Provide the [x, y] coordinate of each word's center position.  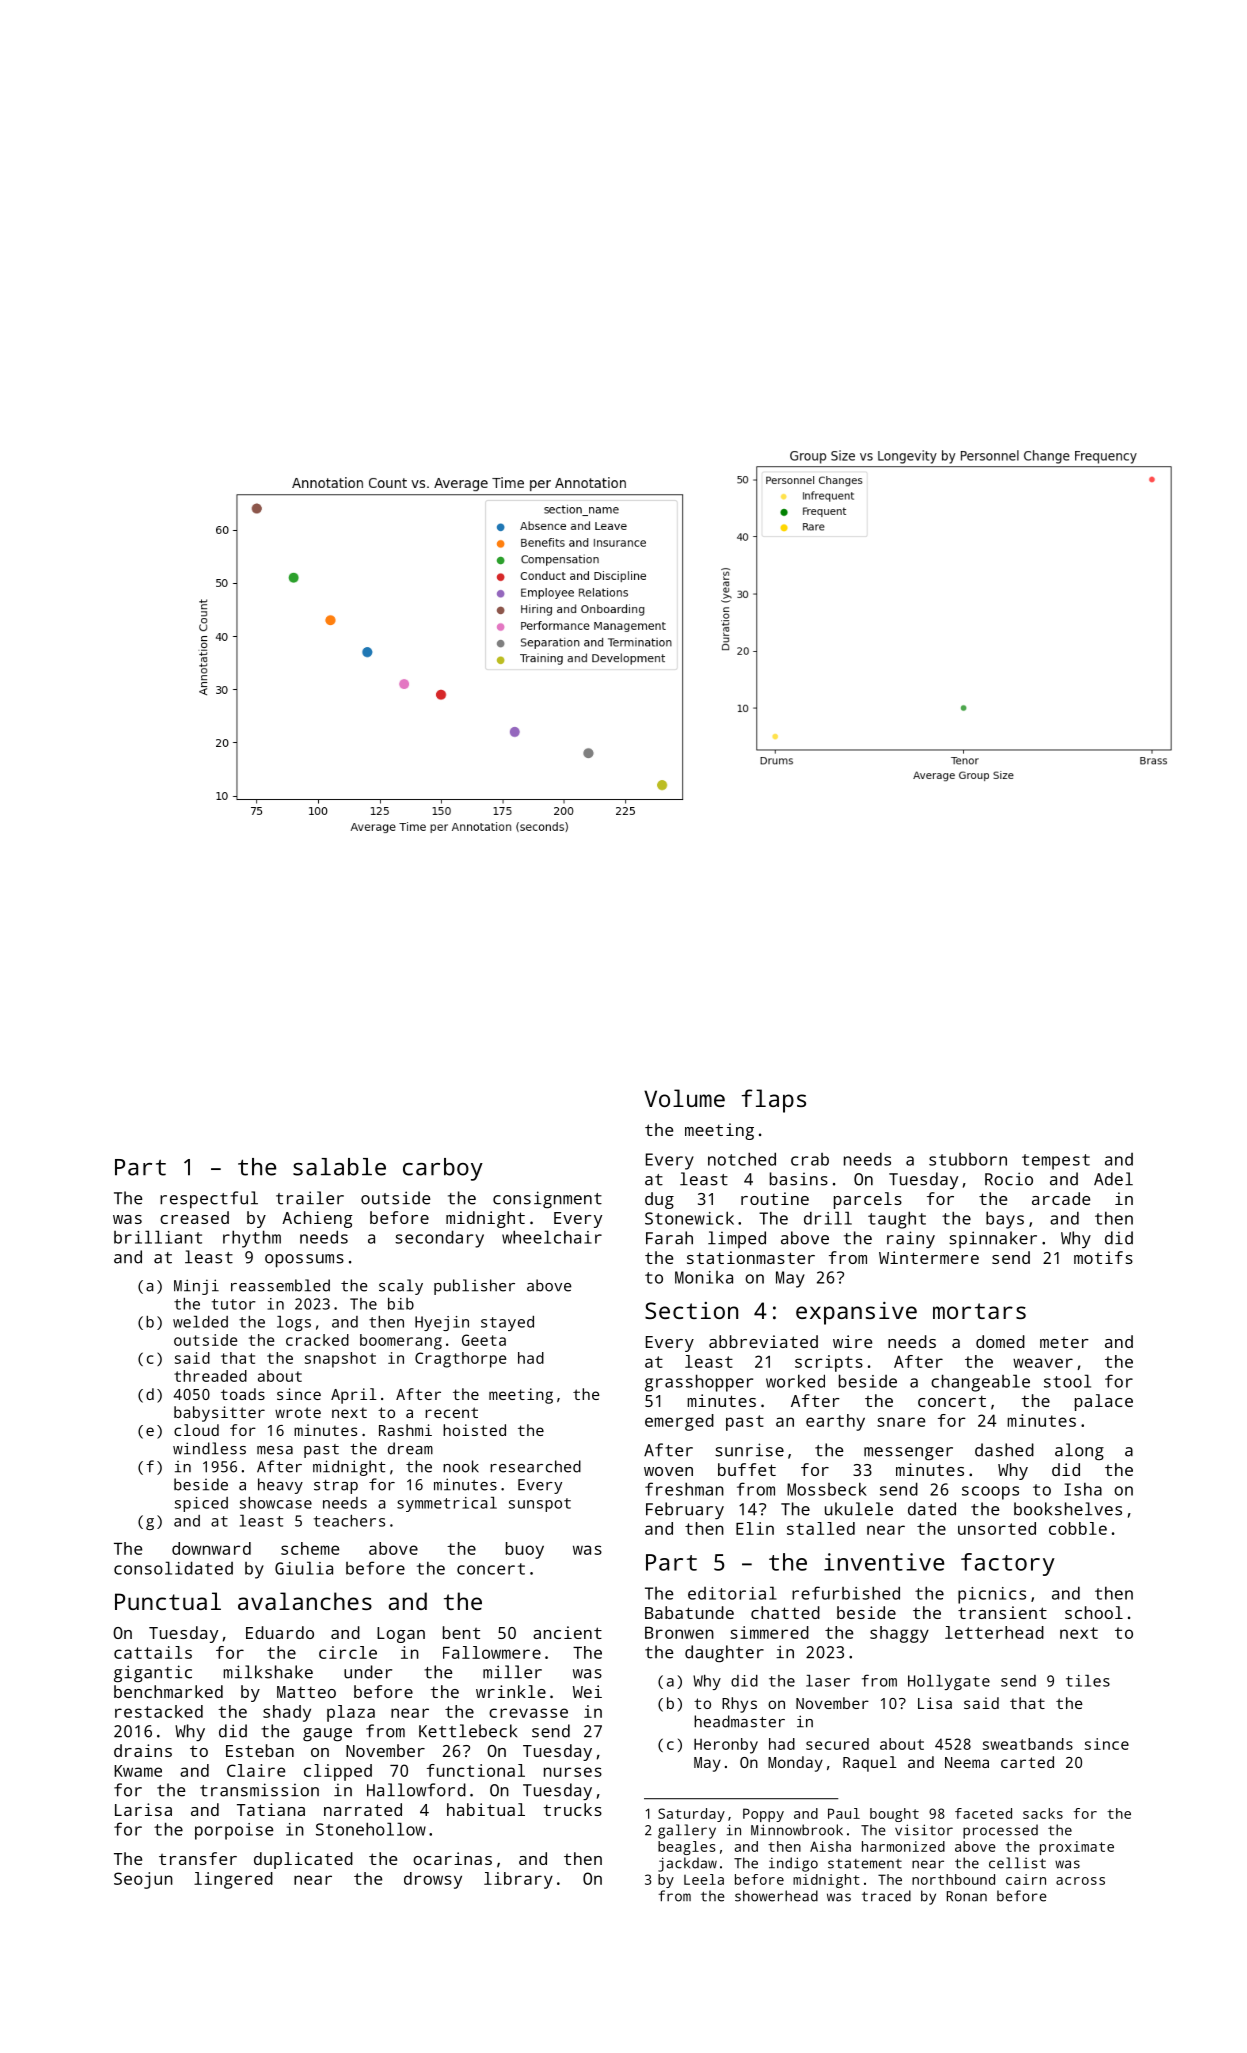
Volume [684, 1098]
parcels [868, 1200]
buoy [525, 1550]
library [518, 1880]
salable [339, 1167]
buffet [747, 1469]
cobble [1078, 1528]
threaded [210, 1376]
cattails [153, 1652]
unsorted [997, 1528]
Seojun [143, 1880]
